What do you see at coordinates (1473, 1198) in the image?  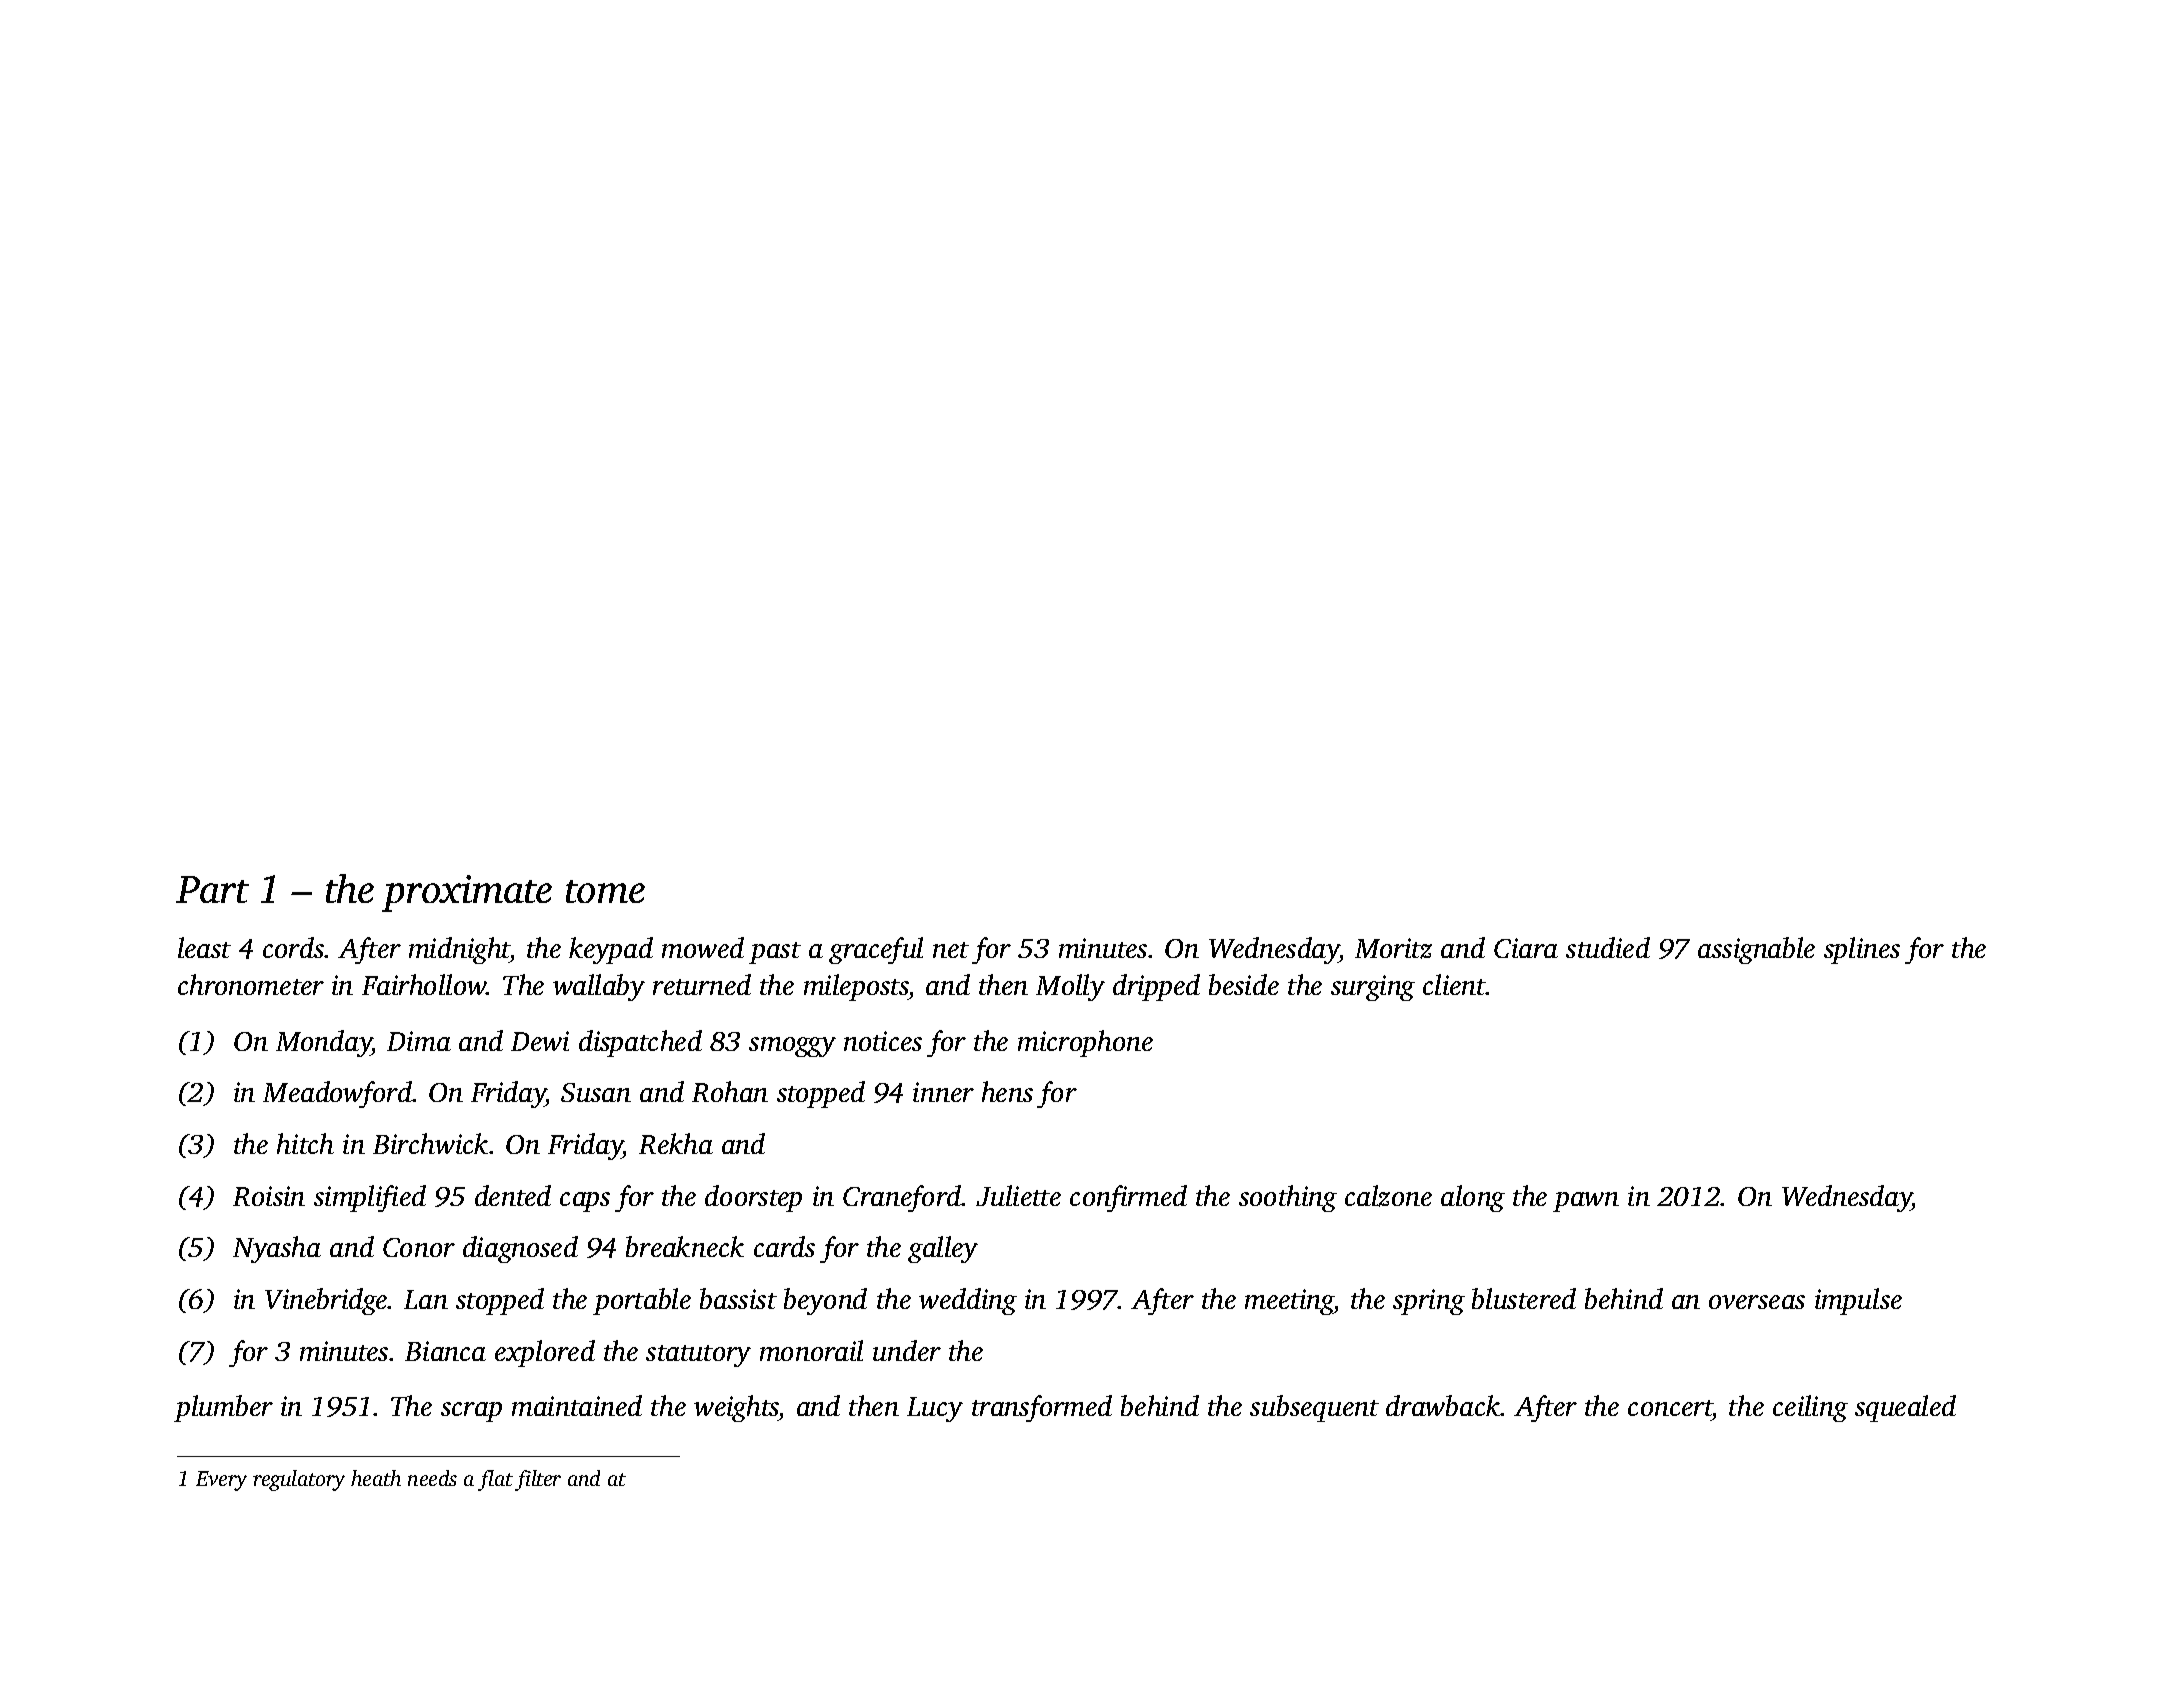 I see `along` at bounding box center [1473, 1198].
